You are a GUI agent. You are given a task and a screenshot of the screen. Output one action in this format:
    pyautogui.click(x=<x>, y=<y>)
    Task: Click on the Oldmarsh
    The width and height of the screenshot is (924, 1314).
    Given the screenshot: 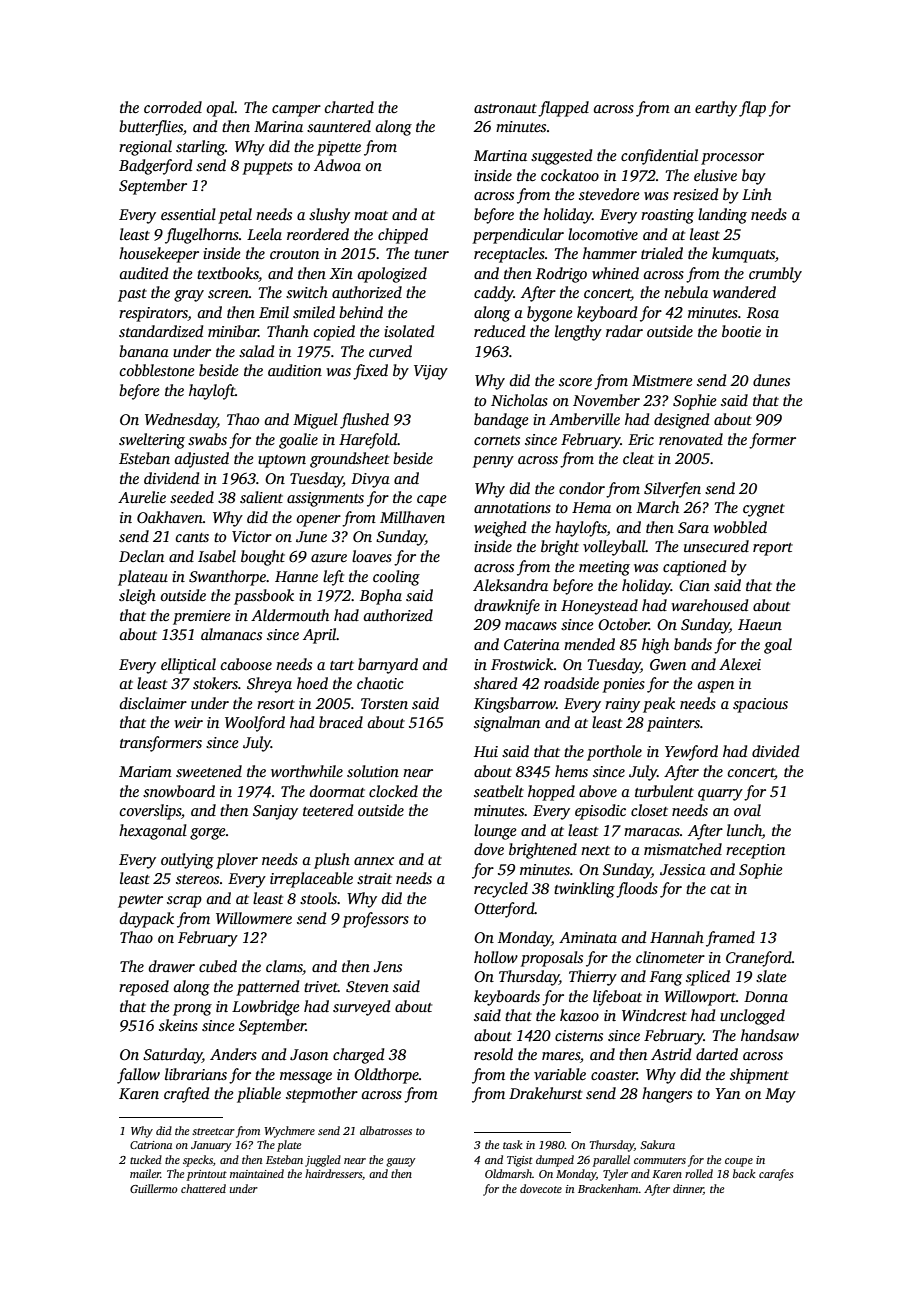 What is the action you would take?
    pyautogui.click(x=508, y=1173)
